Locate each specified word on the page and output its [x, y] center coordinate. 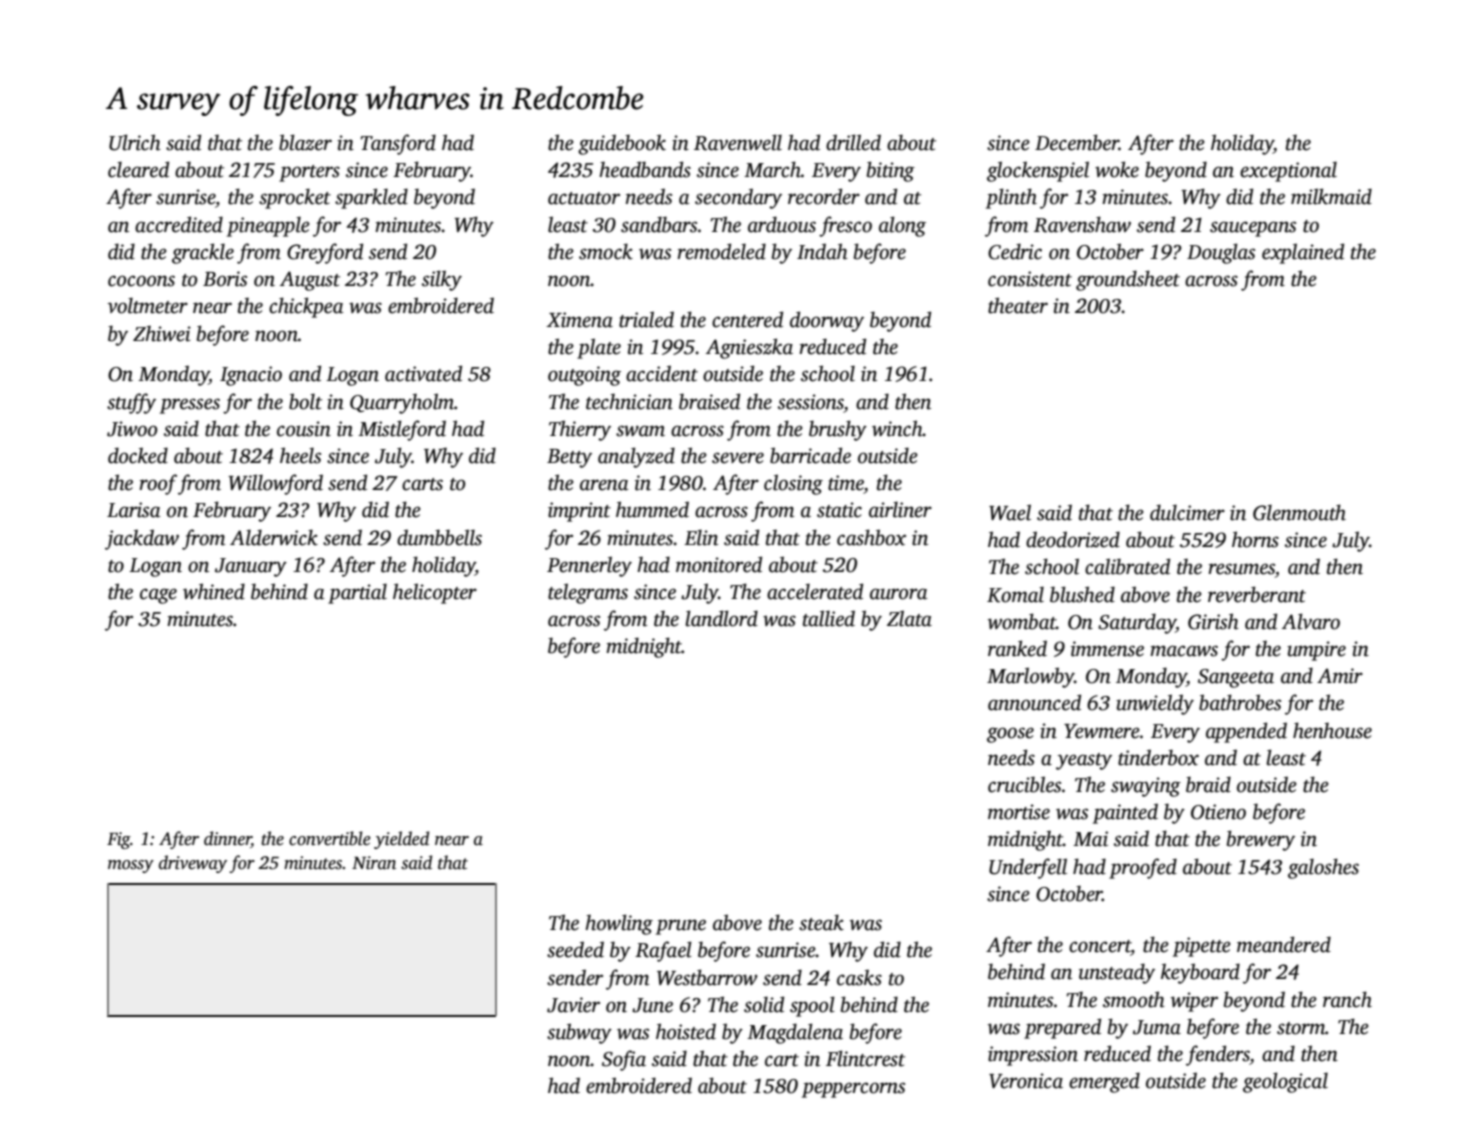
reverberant [1257, 594]
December [1077, 142]
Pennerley [589, 566]
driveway [193, 864]
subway [579, 1033]
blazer [305, 142]
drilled [853, 142]
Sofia [624, 1060]
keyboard [1200, 973]
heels [300, 455]
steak [821, 922]
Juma [1157, 1027]
